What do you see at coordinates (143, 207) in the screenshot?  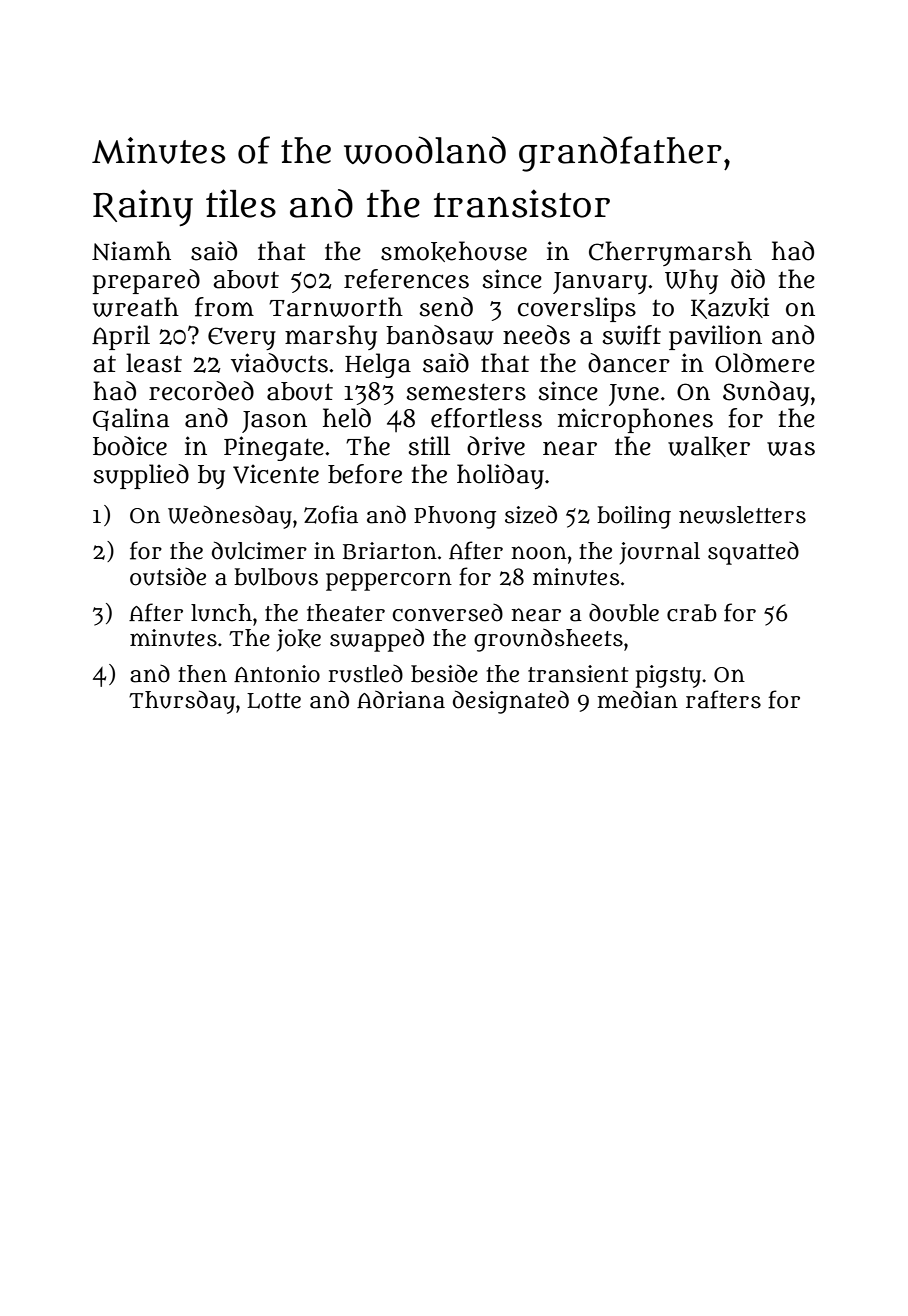 I see `Rainy` at bounding box center [143, 207].
